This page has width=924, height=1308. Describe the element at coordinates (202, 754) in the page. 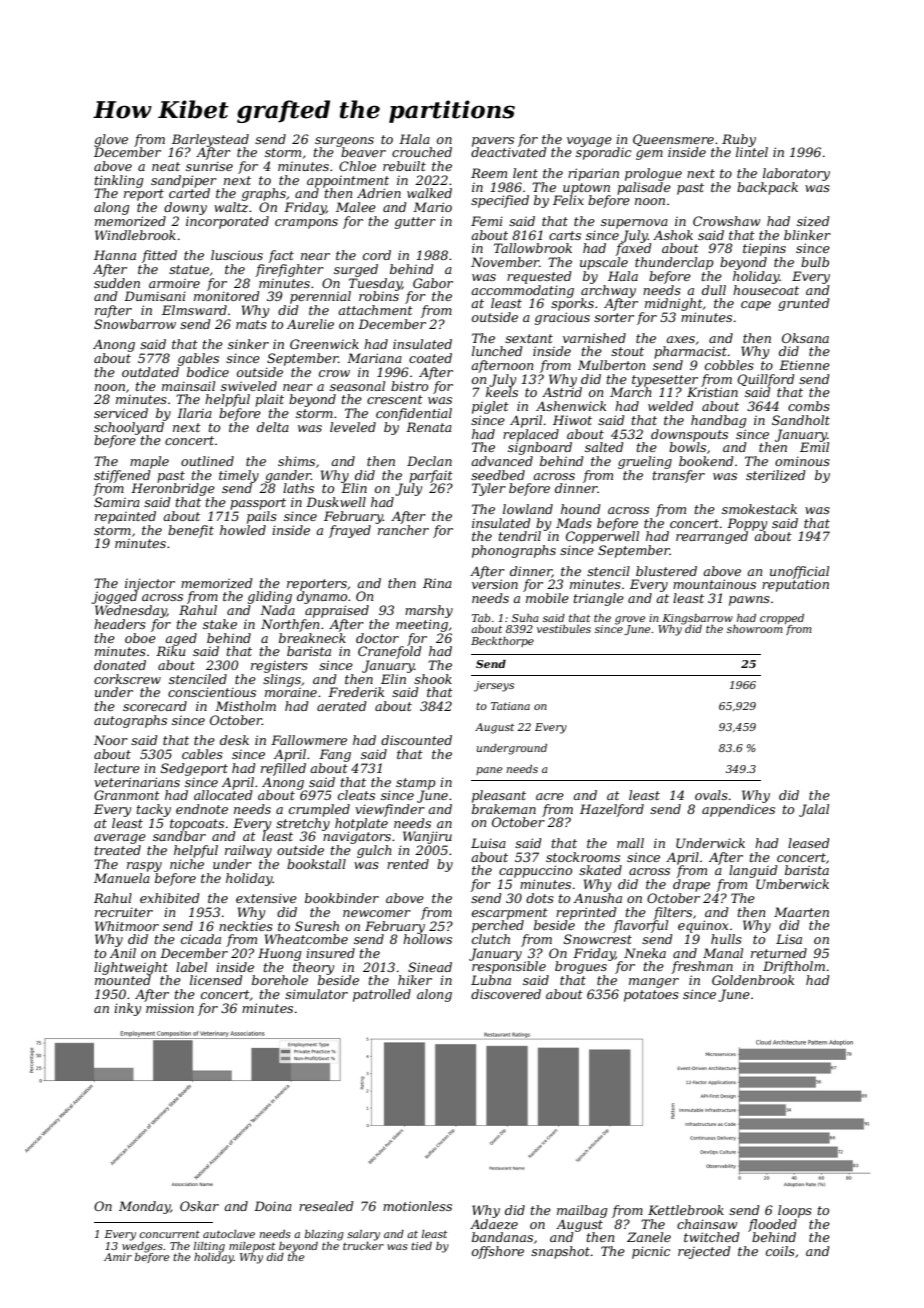

I see `cables` at that location.
